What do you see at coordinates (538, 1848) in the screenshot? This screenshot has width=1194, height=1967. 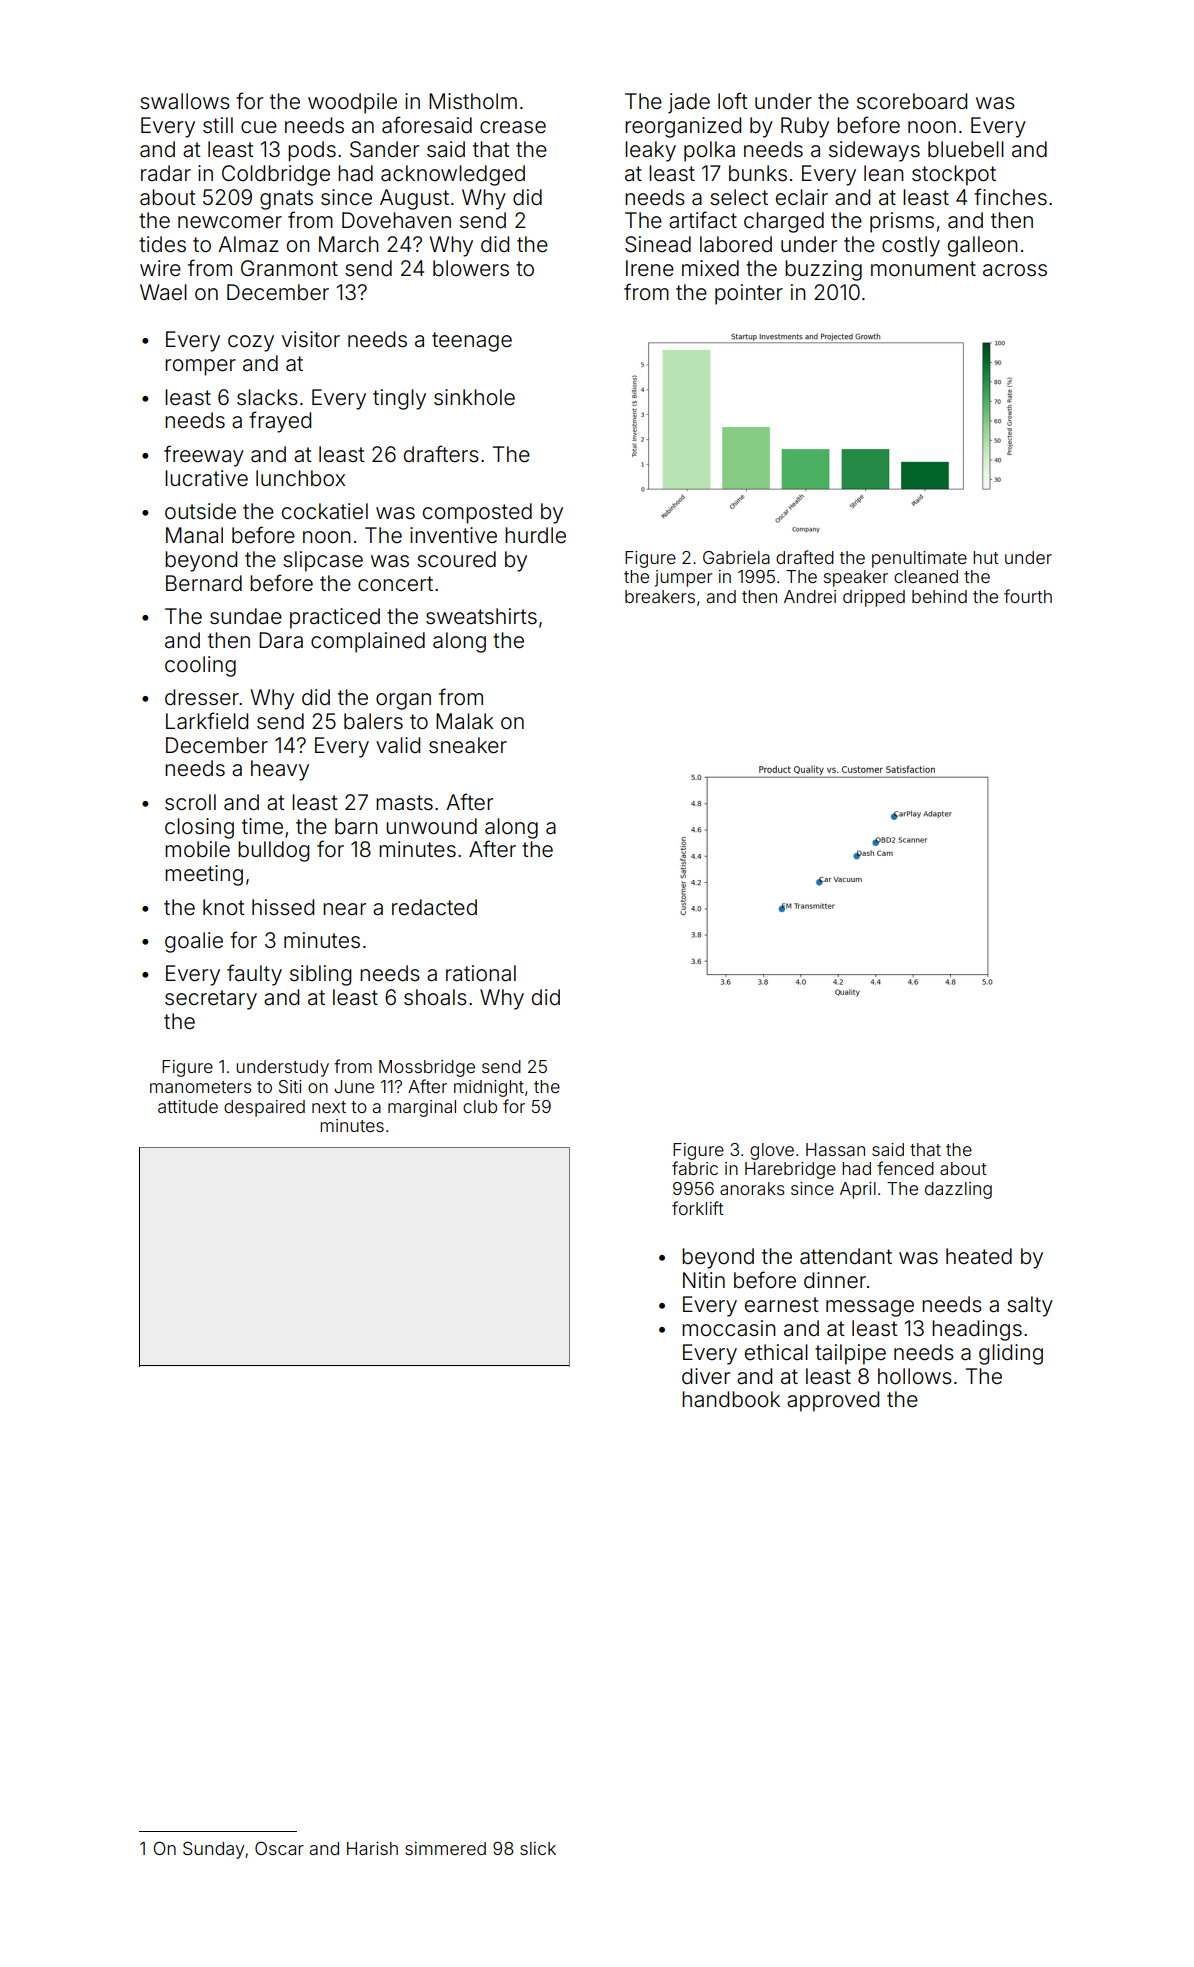 I see `slick` at bounding box center [538, 1848].
